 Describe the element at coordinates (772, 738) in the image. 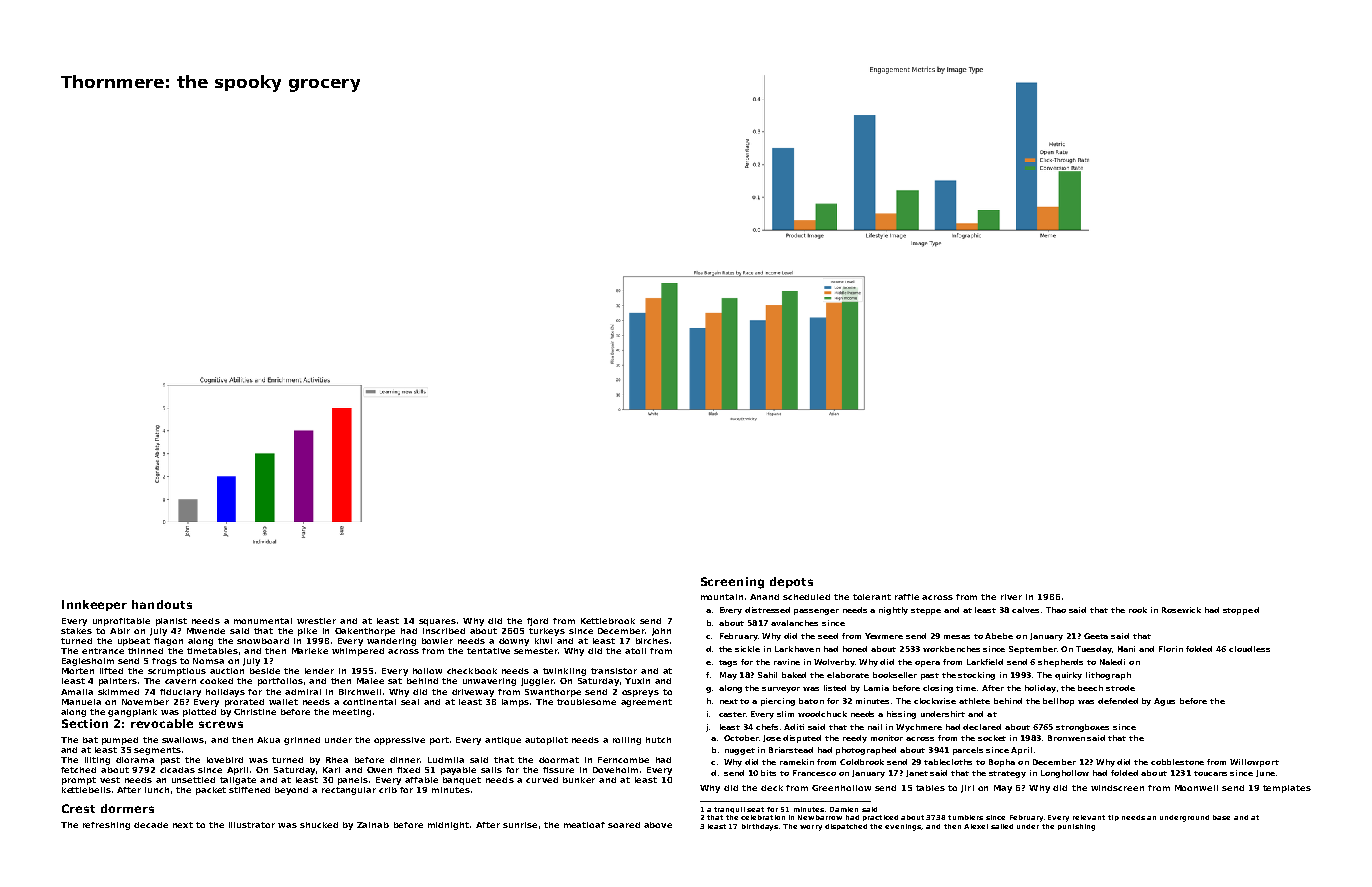

I see `Jose` at that location.
